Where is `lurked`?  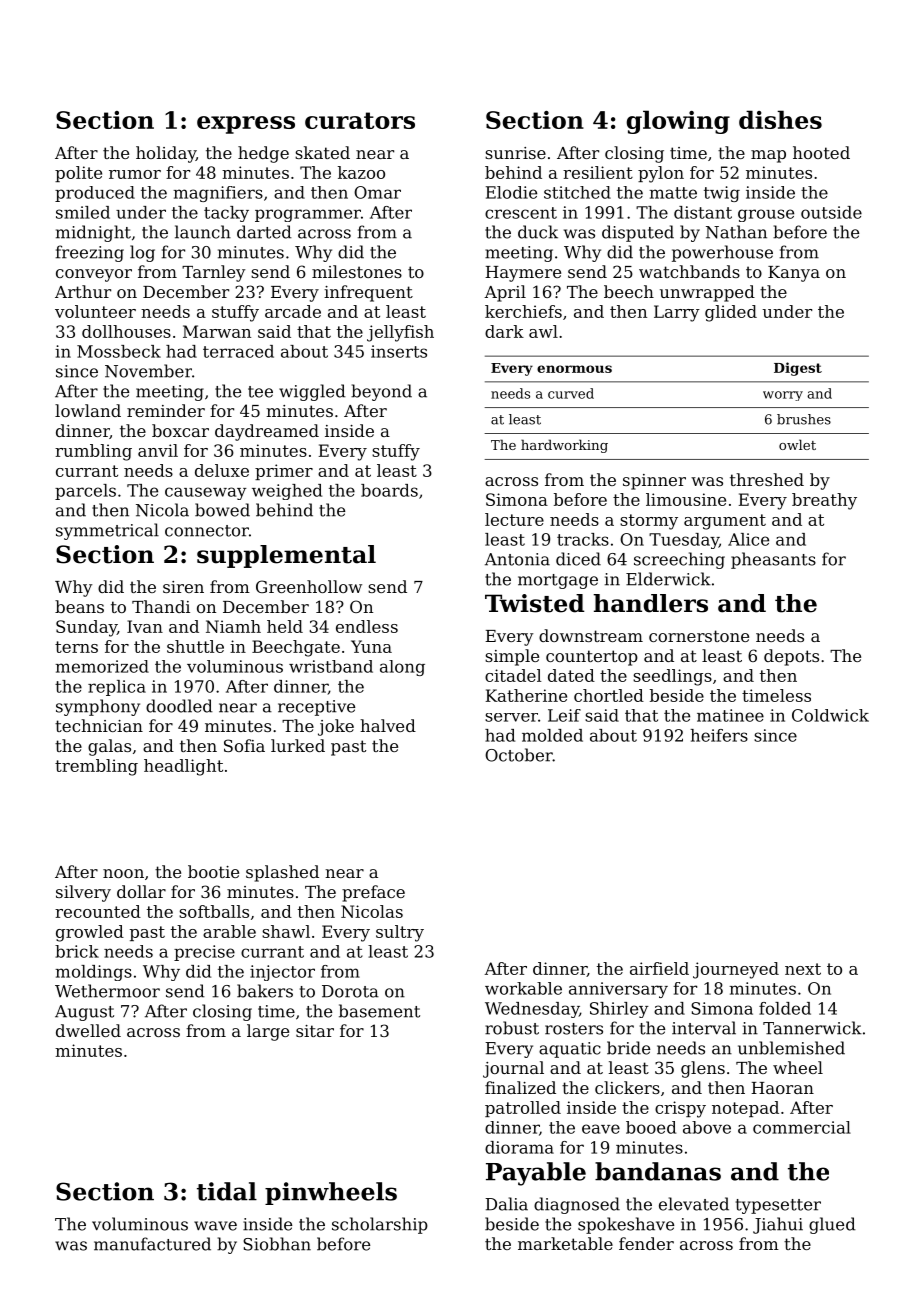
lurked is located at coordinates (298, 745).
